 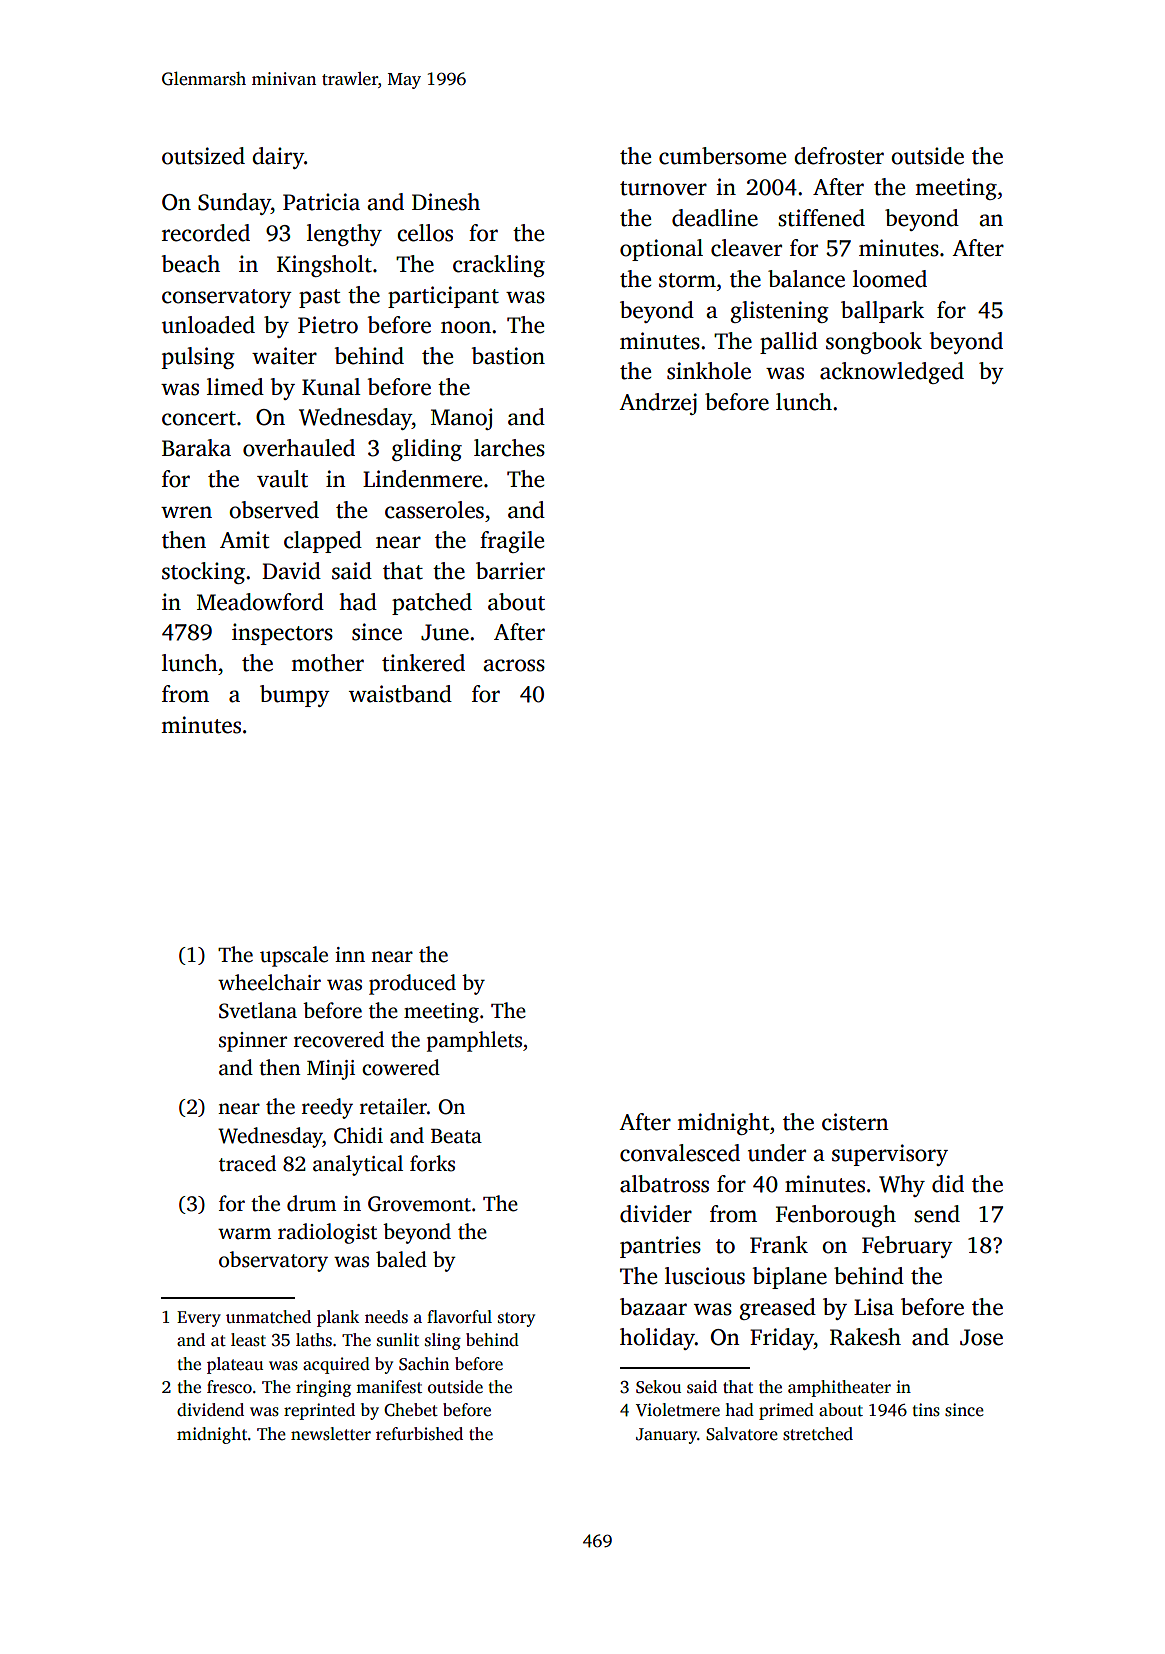 What do you see at coordinates (278, 158) in the page?
I see `dairy` at bounding box center [278, 158].
